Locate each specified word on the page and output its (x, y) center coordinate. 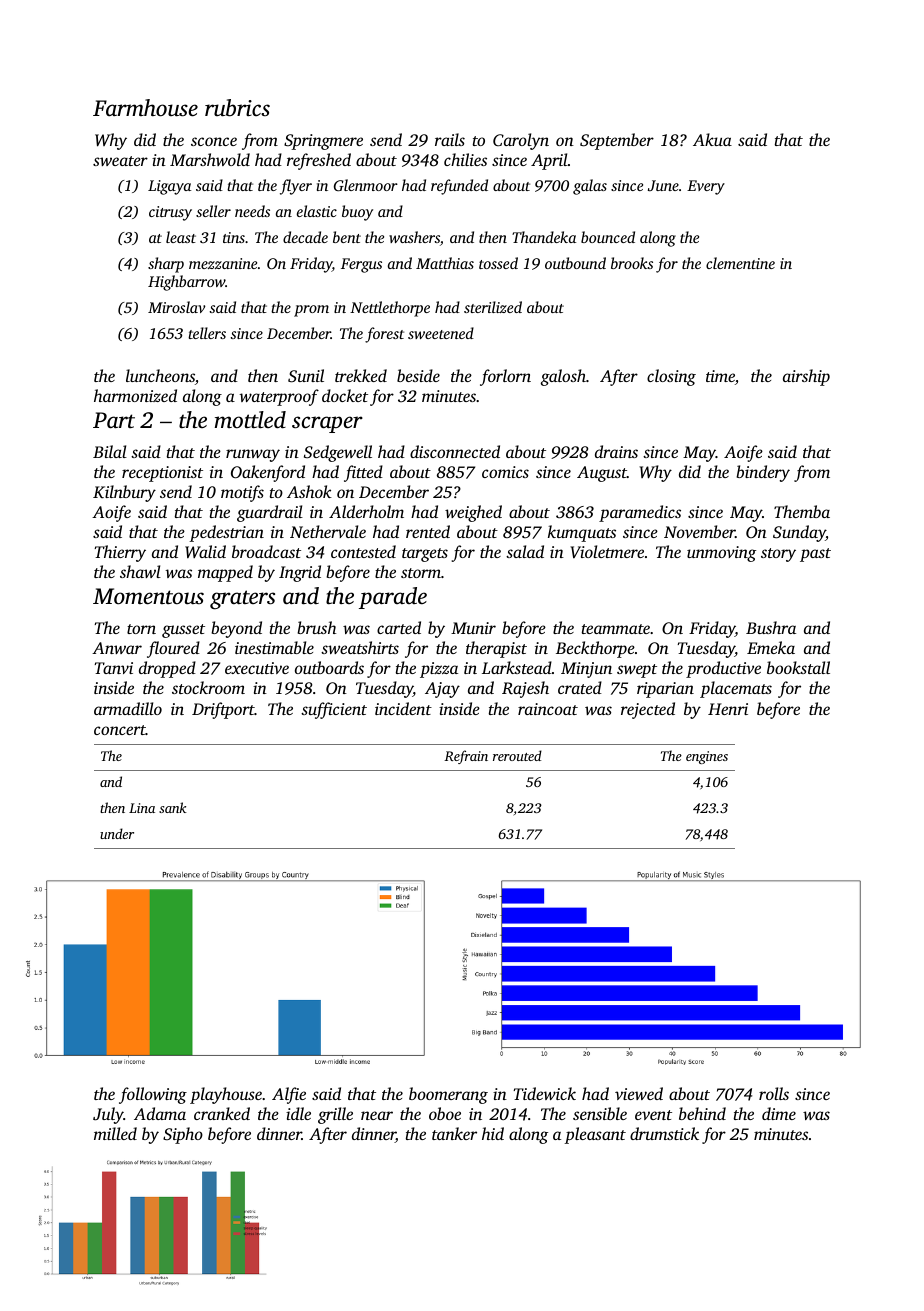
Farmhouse (145, 108)
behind (702, 1113)
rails (450, 139)
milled (115, 1133)
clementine (740, 263)
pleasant (595, 1135)
